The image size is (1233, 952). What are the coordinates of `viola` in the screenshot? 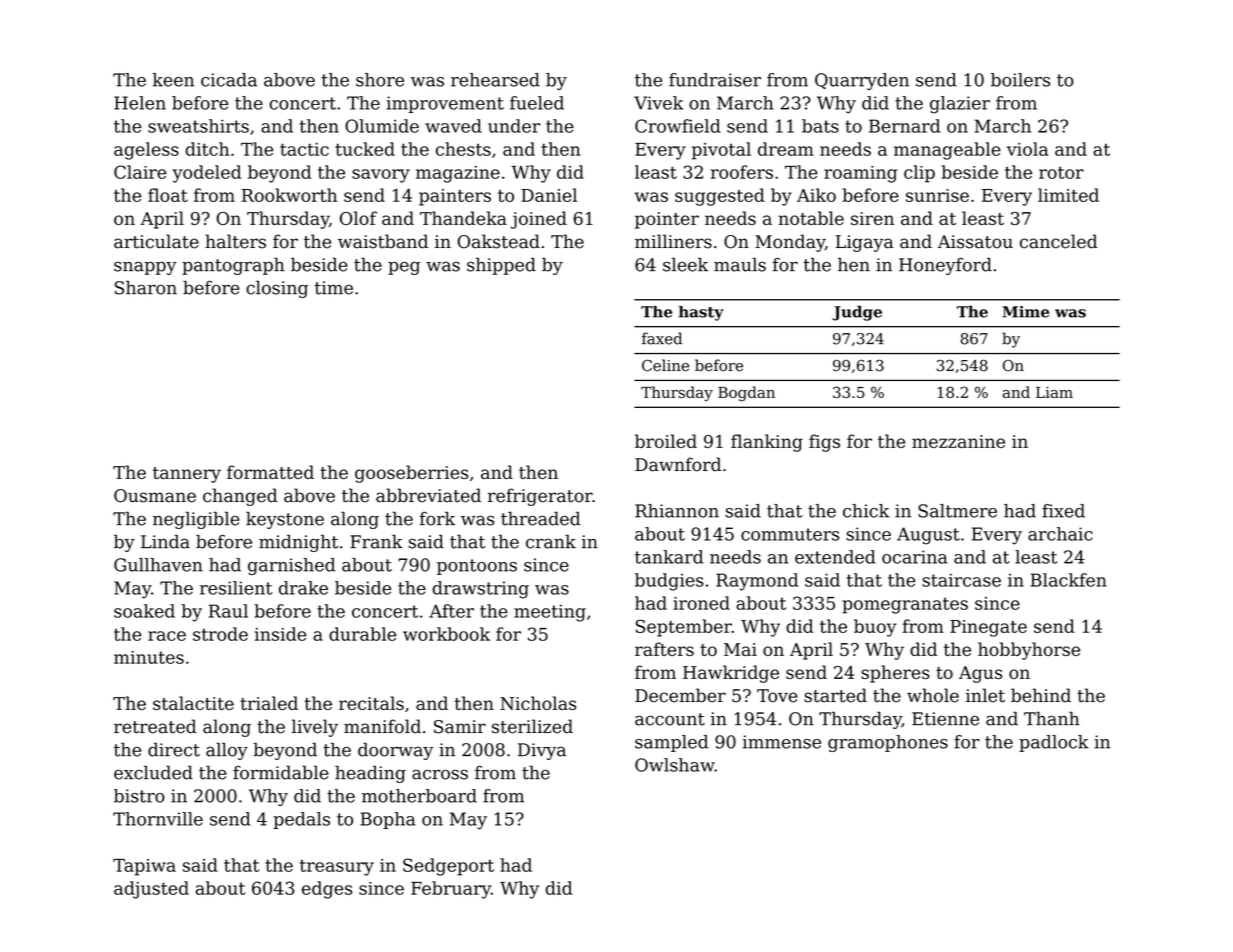 It's located at (1027, 149).
